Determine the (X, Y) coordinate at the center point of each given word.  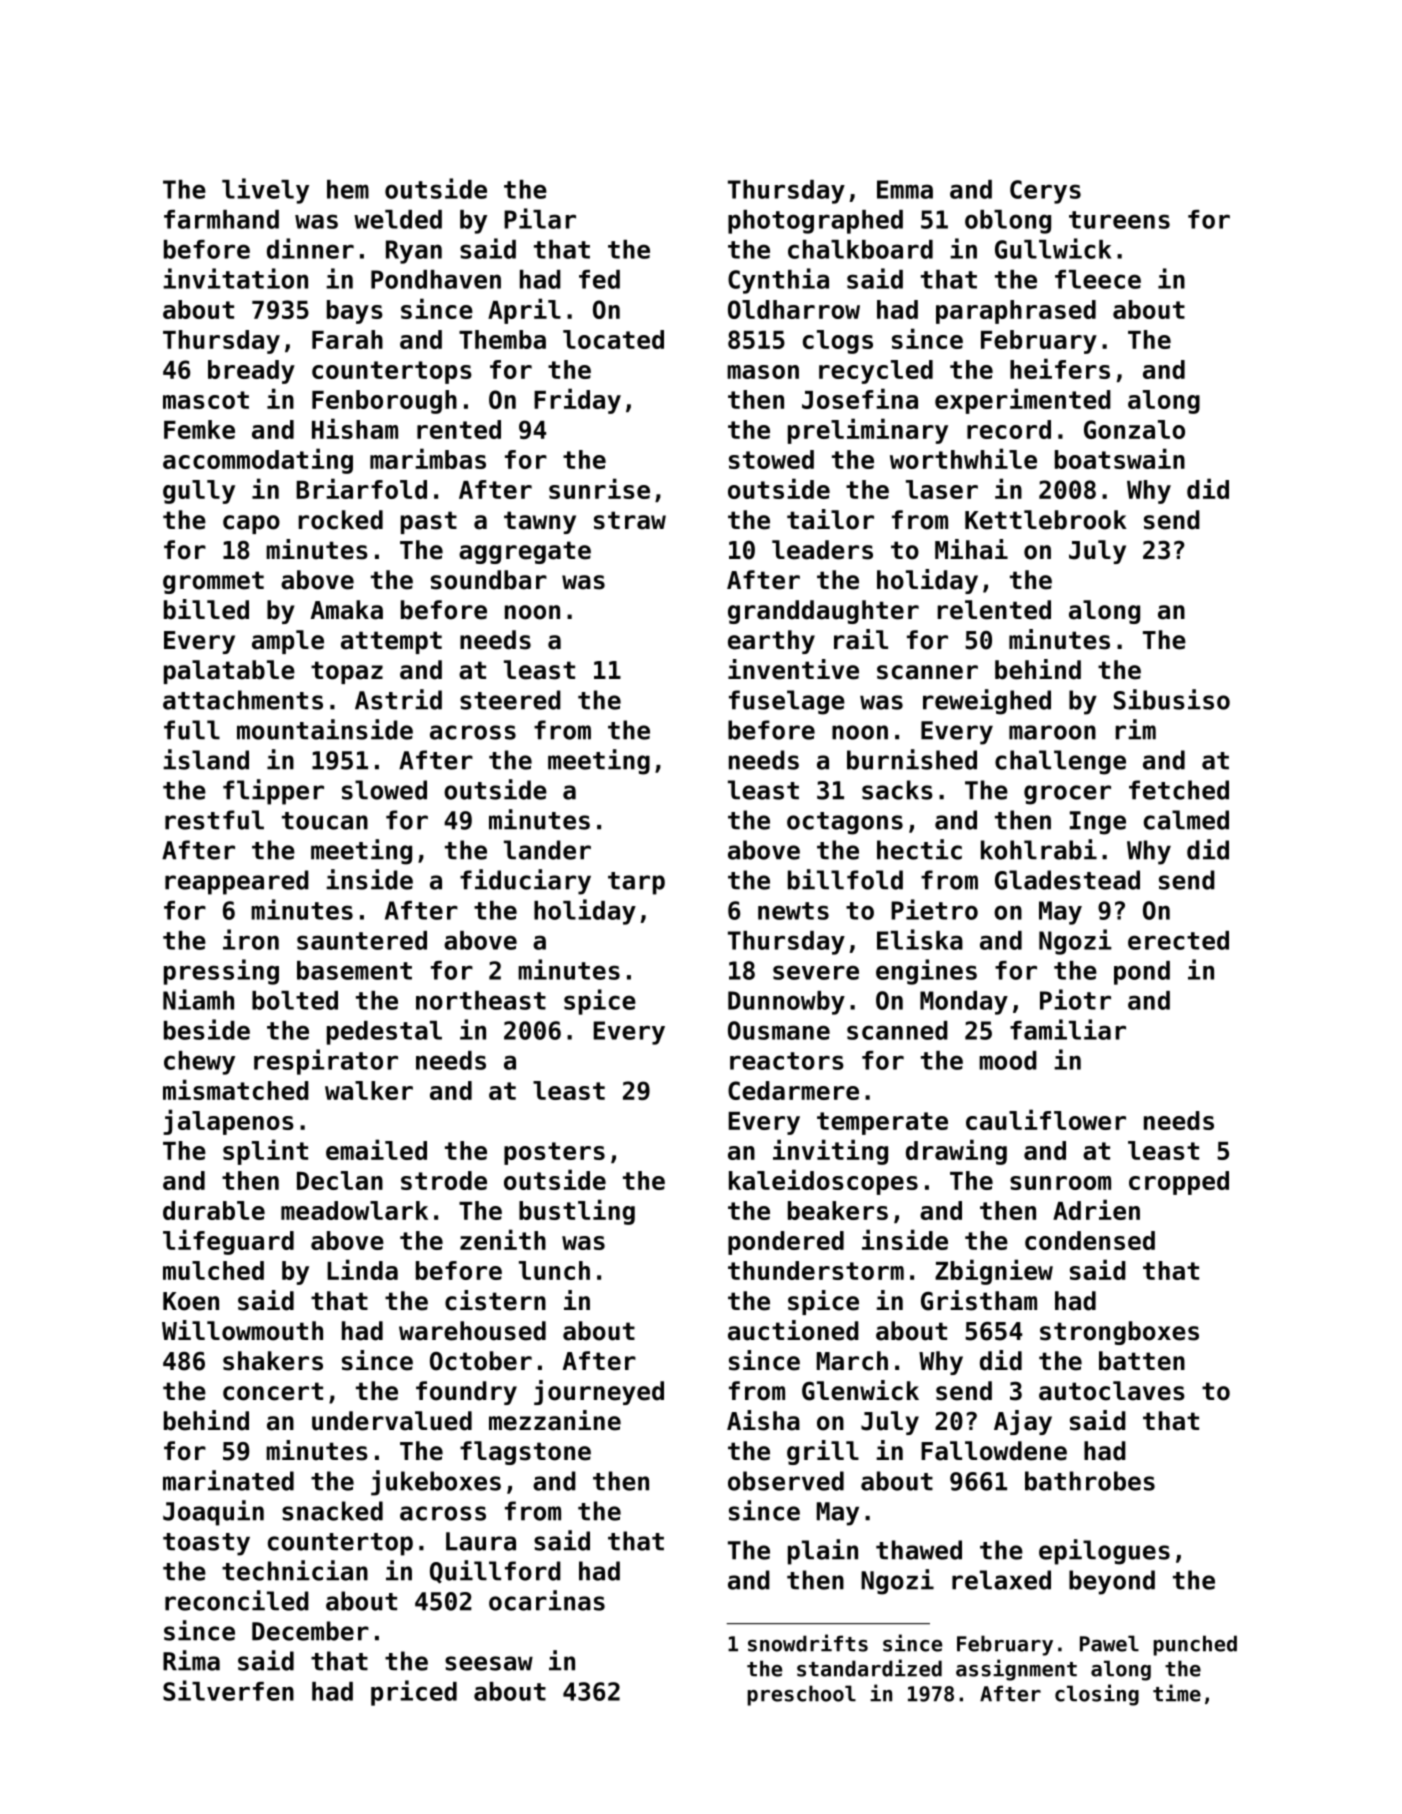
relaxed (1001, 1580)
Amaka (347, 610)
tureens (1119, 220)
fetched (1179, 790)
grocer (1067, 795)
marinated (228, 1480)
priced (414, 1693)
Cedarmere (793, 1090)
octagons (845, 823)
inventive (793, 669)
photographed (815, 222)
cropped (1179, 1183)
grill (823, 1452)
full (192, 730)
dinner (310, 248)
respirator (326, 1062)
